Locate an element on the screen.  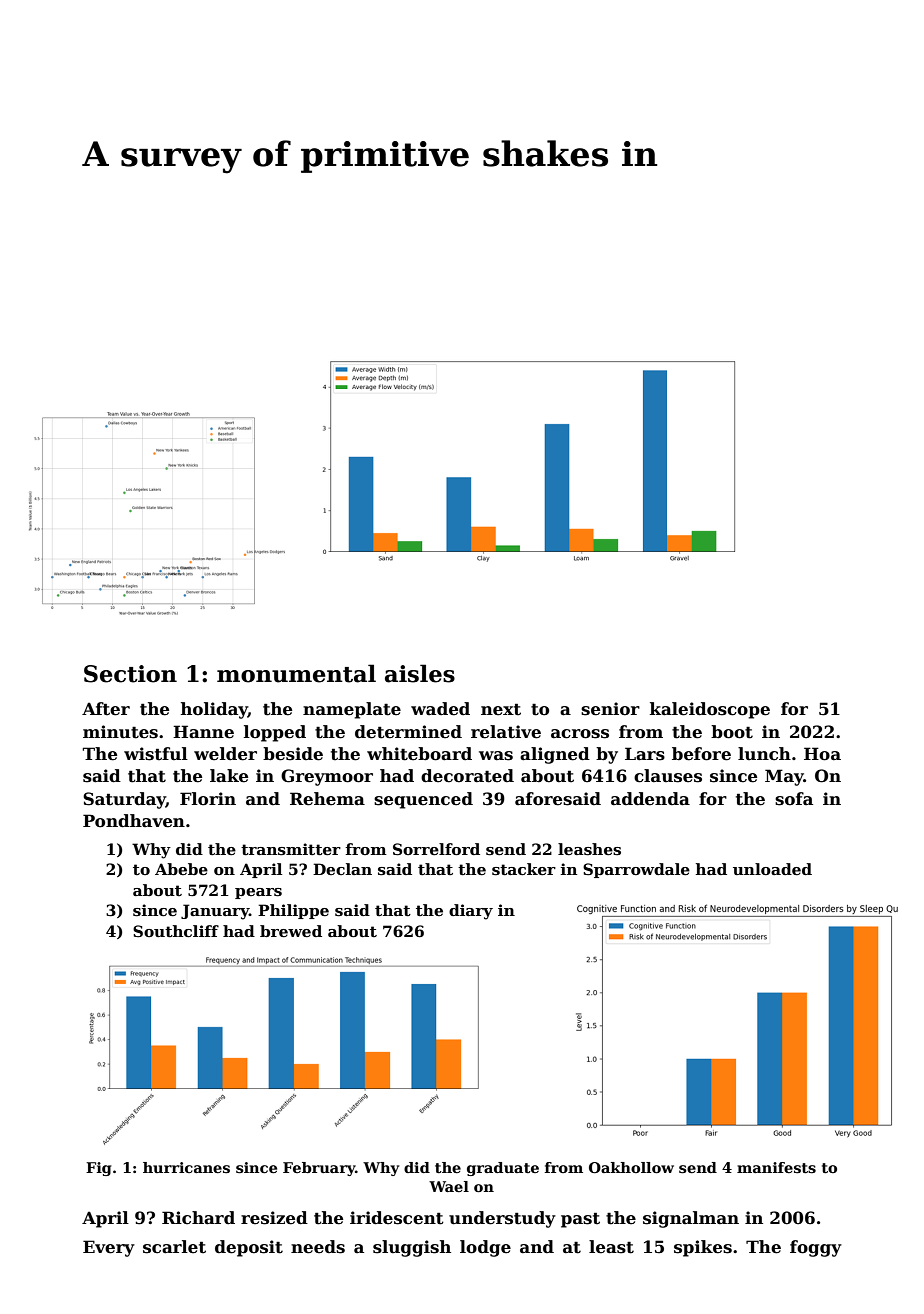
foggy is located at coordinates (816, 1248).
